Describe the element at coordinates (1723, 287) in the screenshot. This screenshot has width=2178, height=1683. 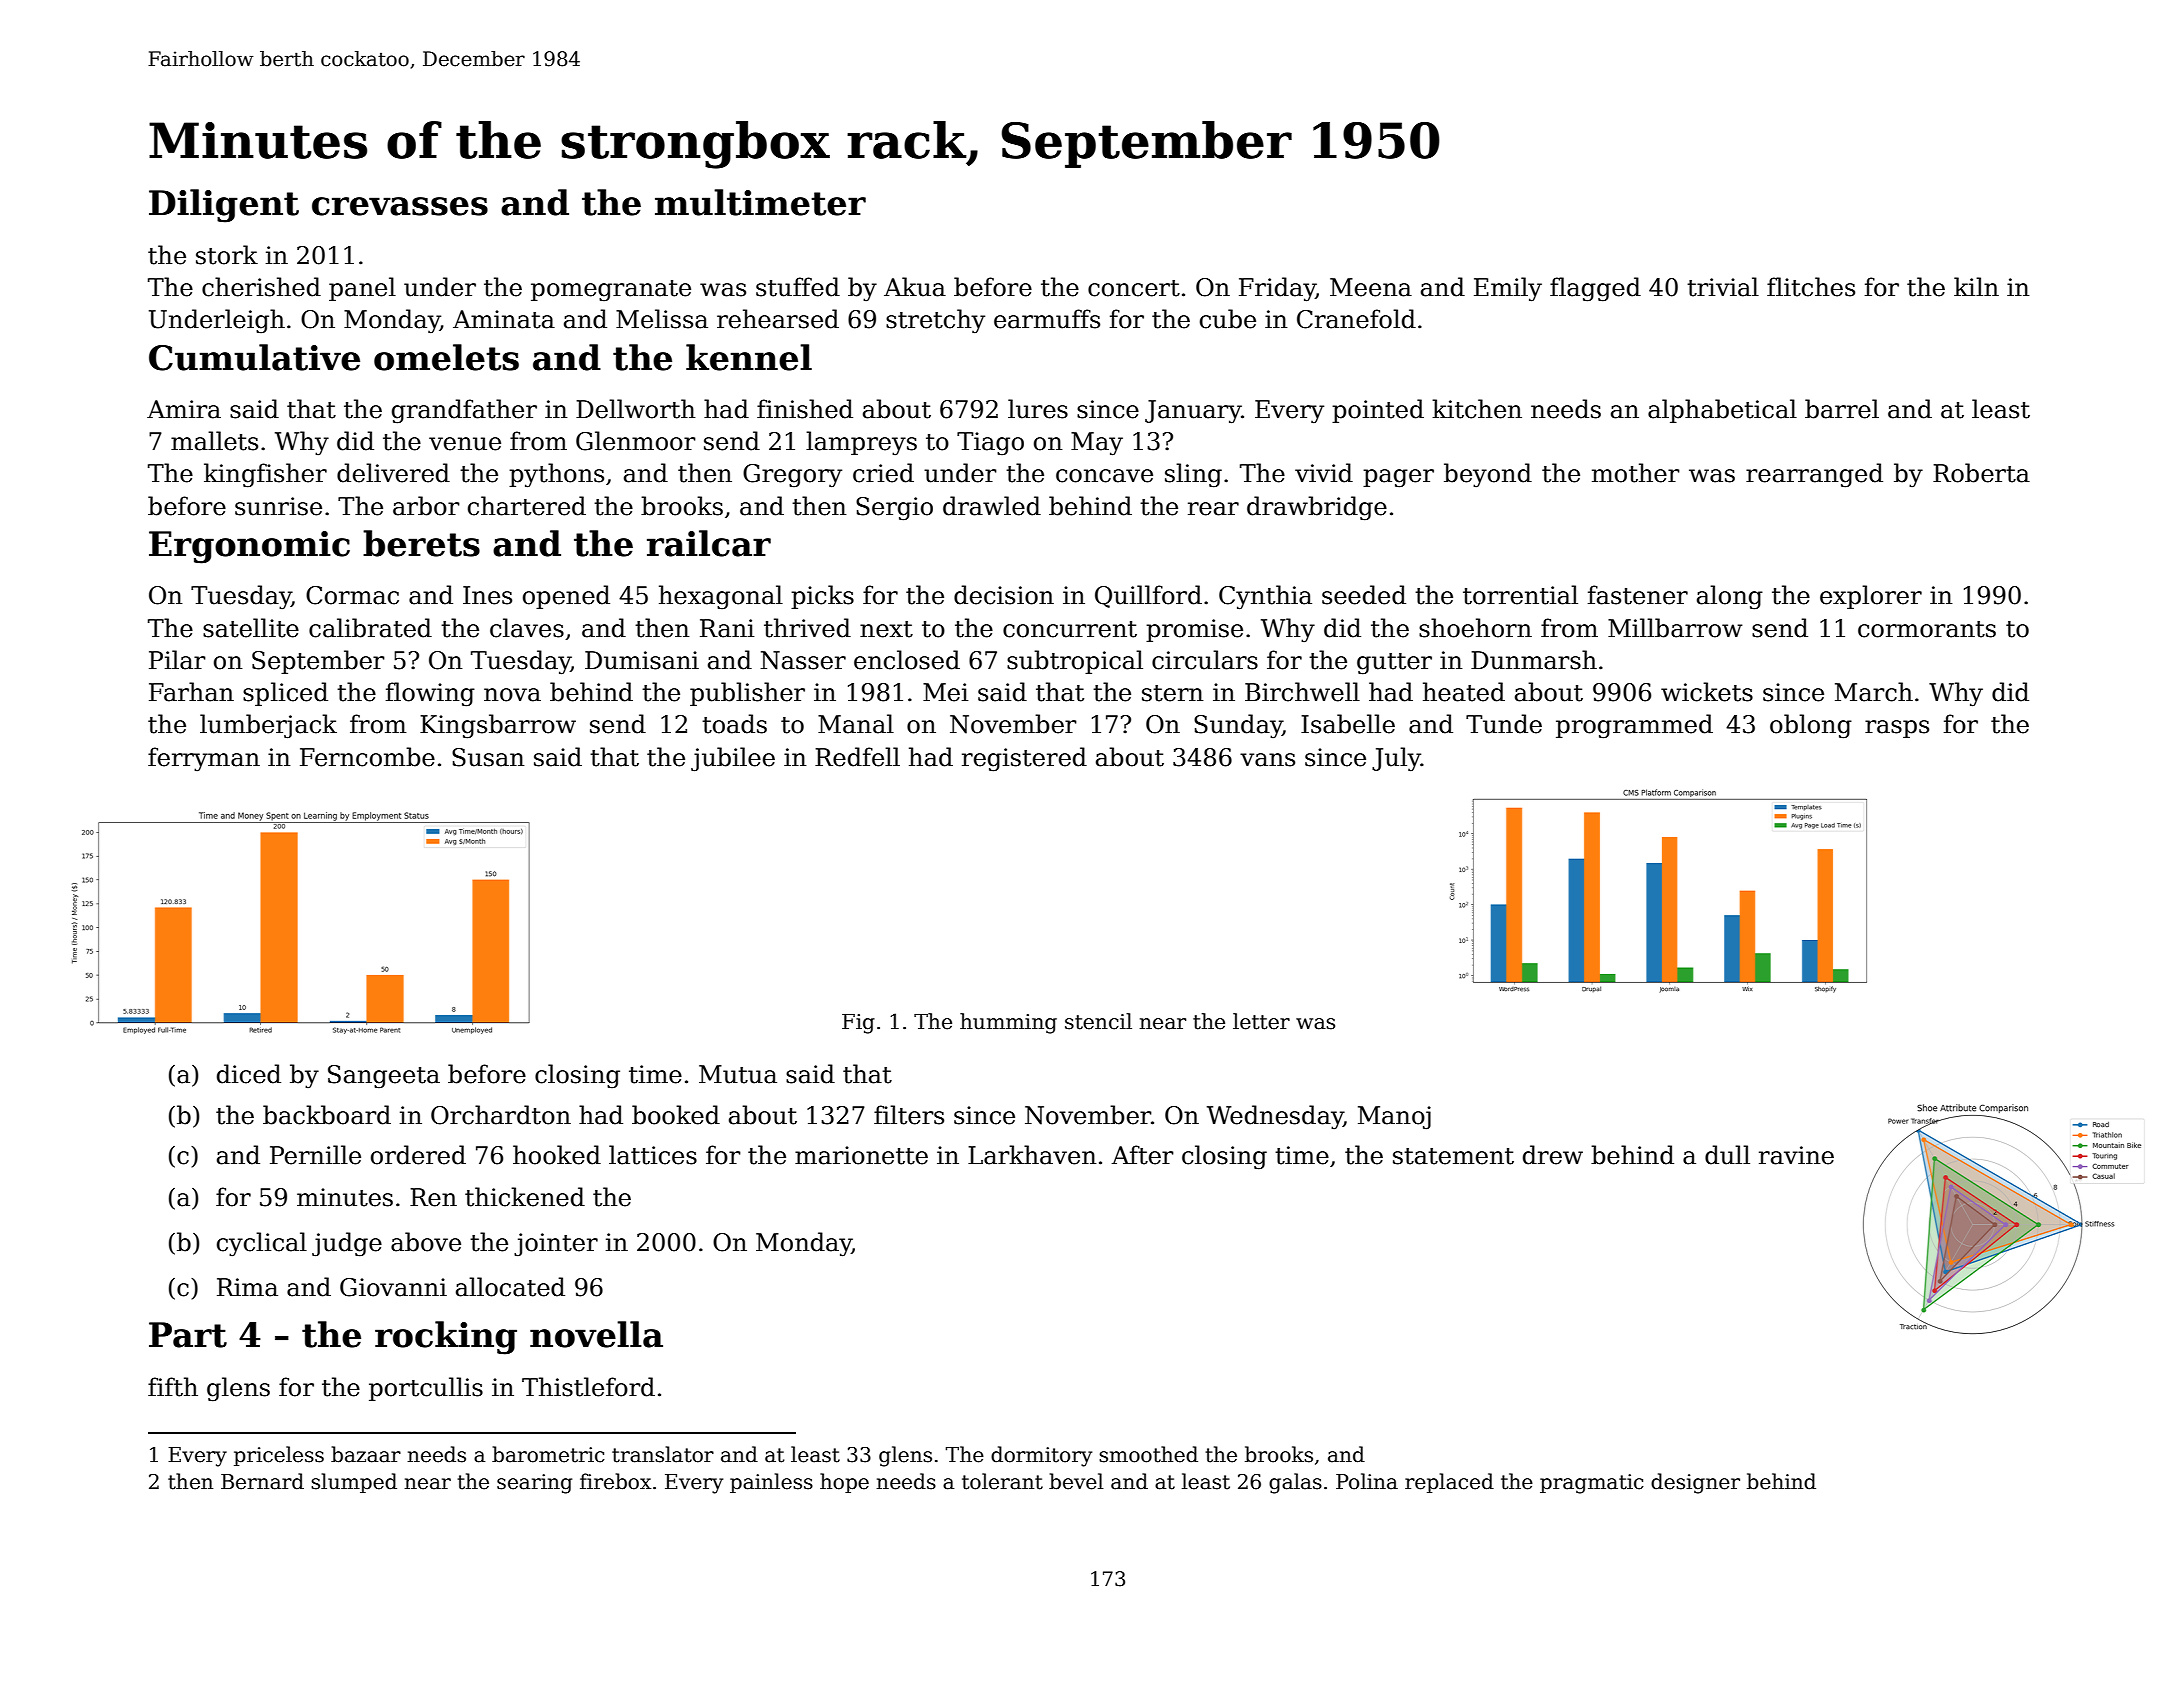
I see `trivial` at that location.
